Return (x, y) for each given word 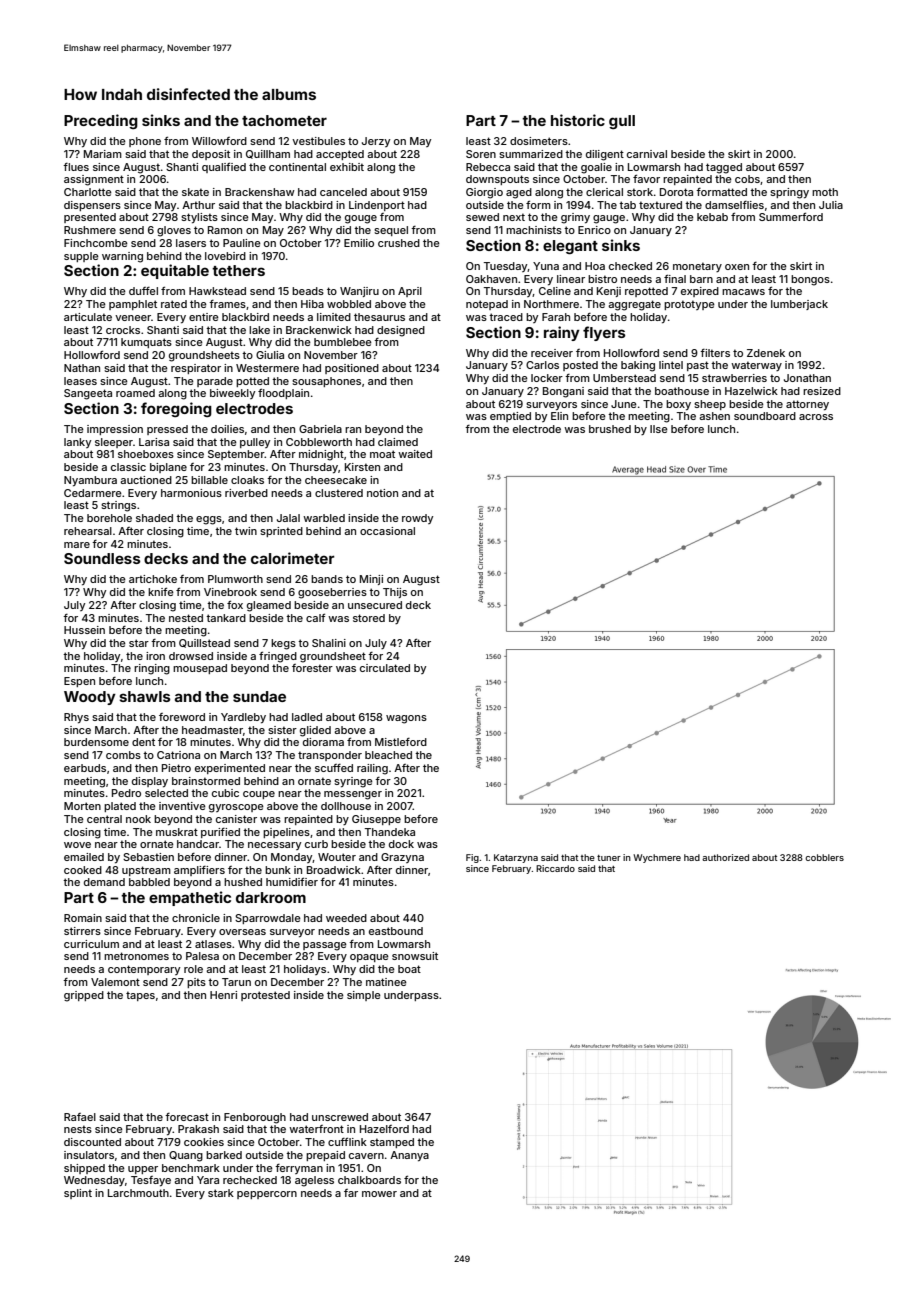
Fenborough (255, 1118)
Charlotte (88, 192)
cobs (747, 179)
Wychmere (657, 858)
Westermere (267, 368)
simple (364, 996)
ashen (714, 416)
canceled (343, 192)
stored (369, 618)
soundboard (765, 416)
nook (138, 819)
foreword (182, 717)
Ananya (409, 1156)
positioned (352, 369)
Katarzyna (516, 858)
